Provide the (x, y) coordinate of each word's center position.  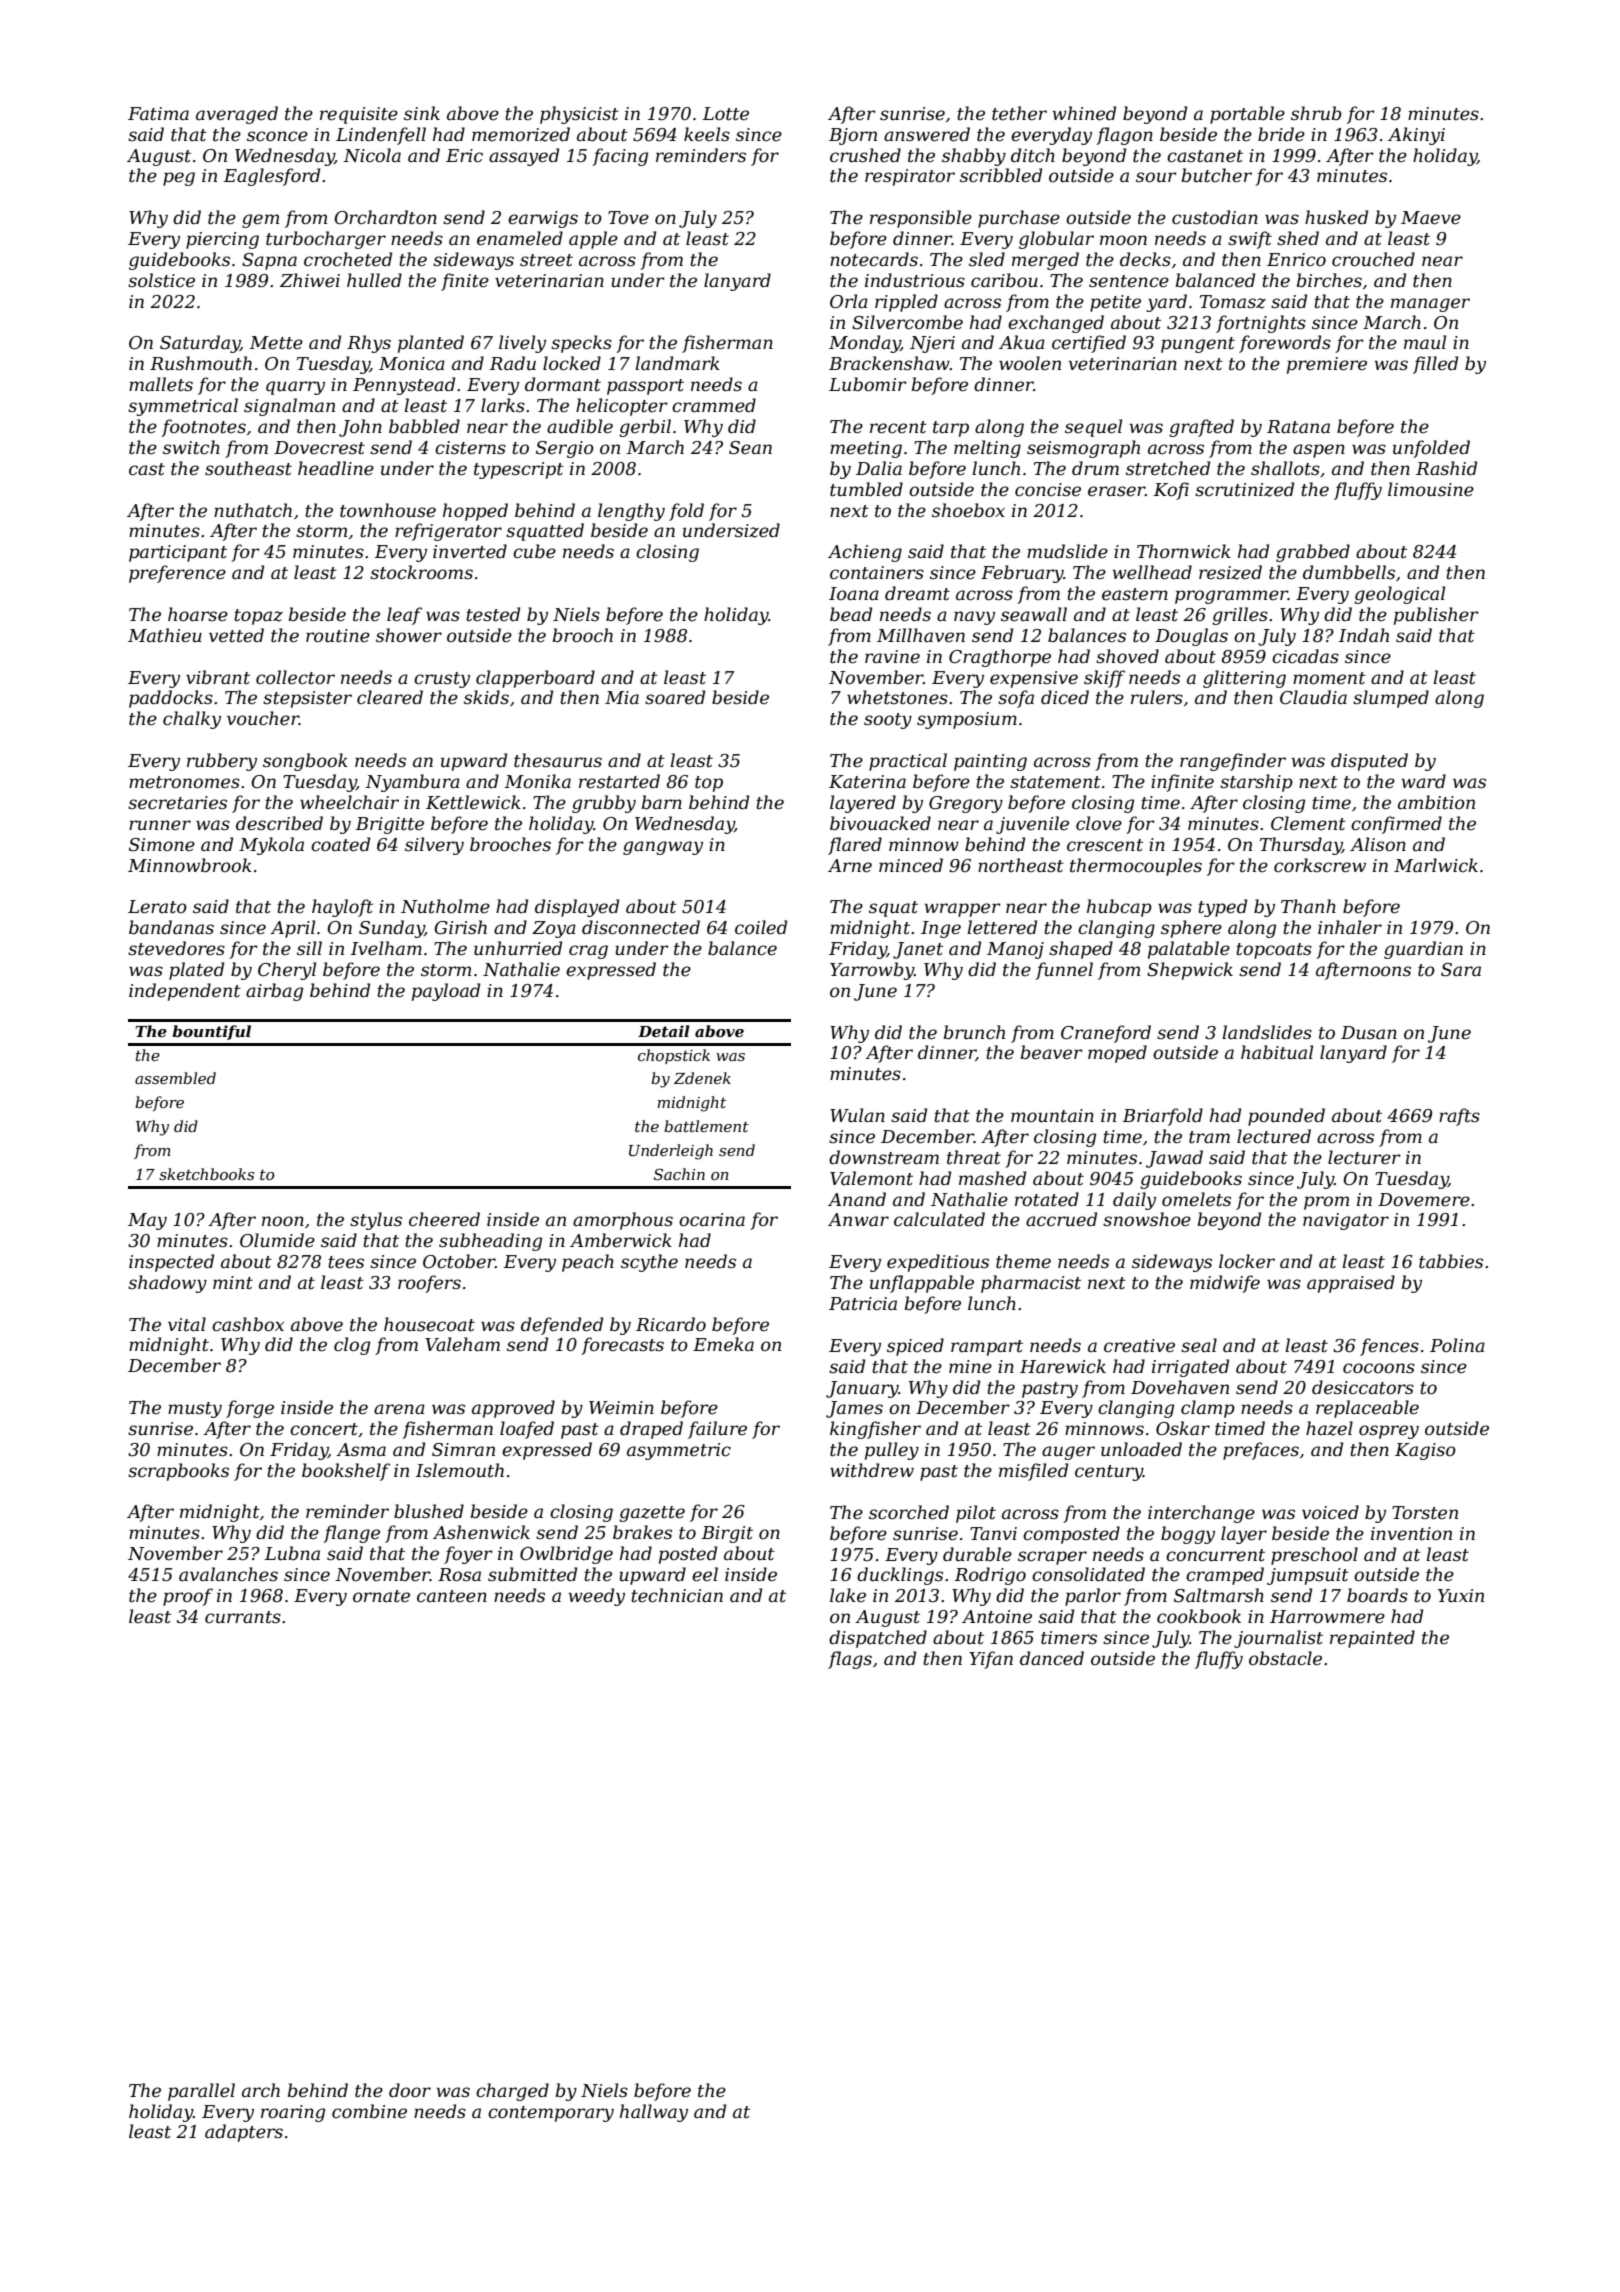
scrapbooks (178, 1472)
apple (593, 240)
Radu (512, 363)
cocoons (1379, 1368)
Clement (1308, 823)
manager (1430, 305)
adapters (244, 2133)
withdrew (872, 1470)
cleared (390, 697)
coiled (761, 927)
